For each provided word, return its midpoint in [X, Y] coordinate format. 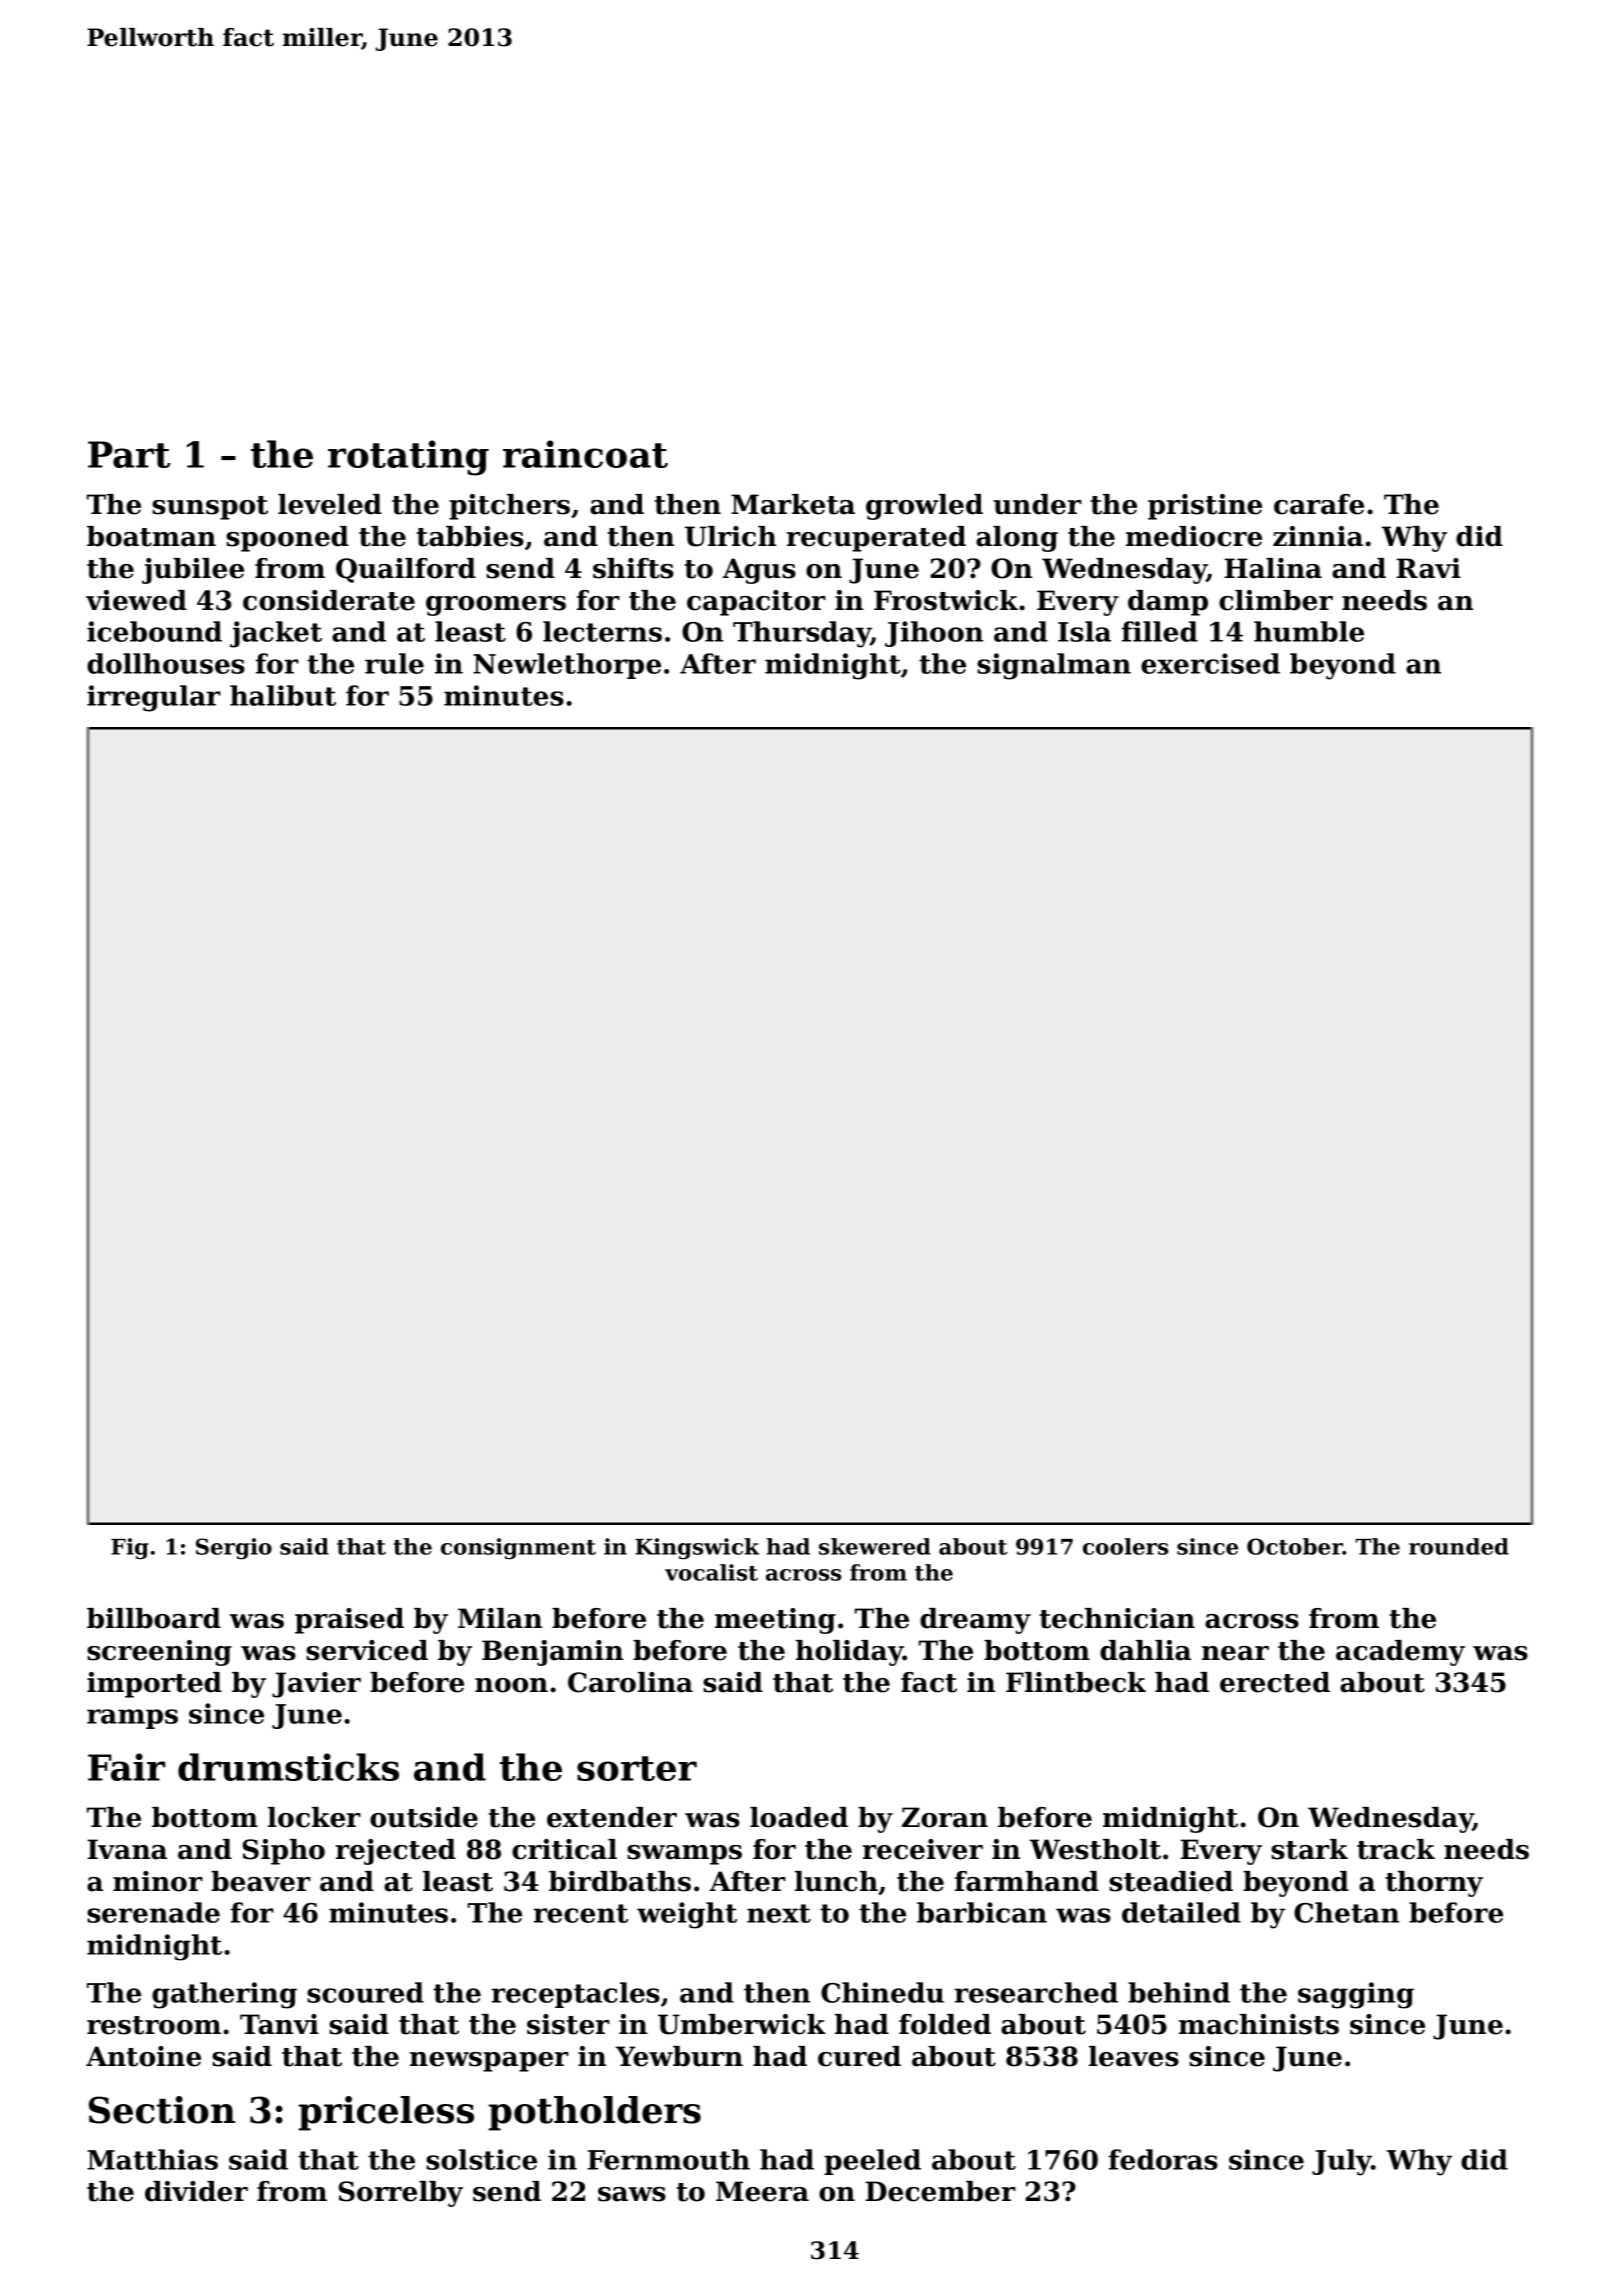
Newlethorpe [567, 666]
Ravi [1428, 568]
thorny [1434, 1884]
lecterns [602, 631]
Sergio [234, 1549]
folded [945, 2024]
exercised [1210, 663]
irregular [154, 698]
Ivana [127, 1849]
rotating [408, 458]
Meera [762, 2191]
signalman [1054, 666]
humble [1309, 631]
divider [196, 2191]
